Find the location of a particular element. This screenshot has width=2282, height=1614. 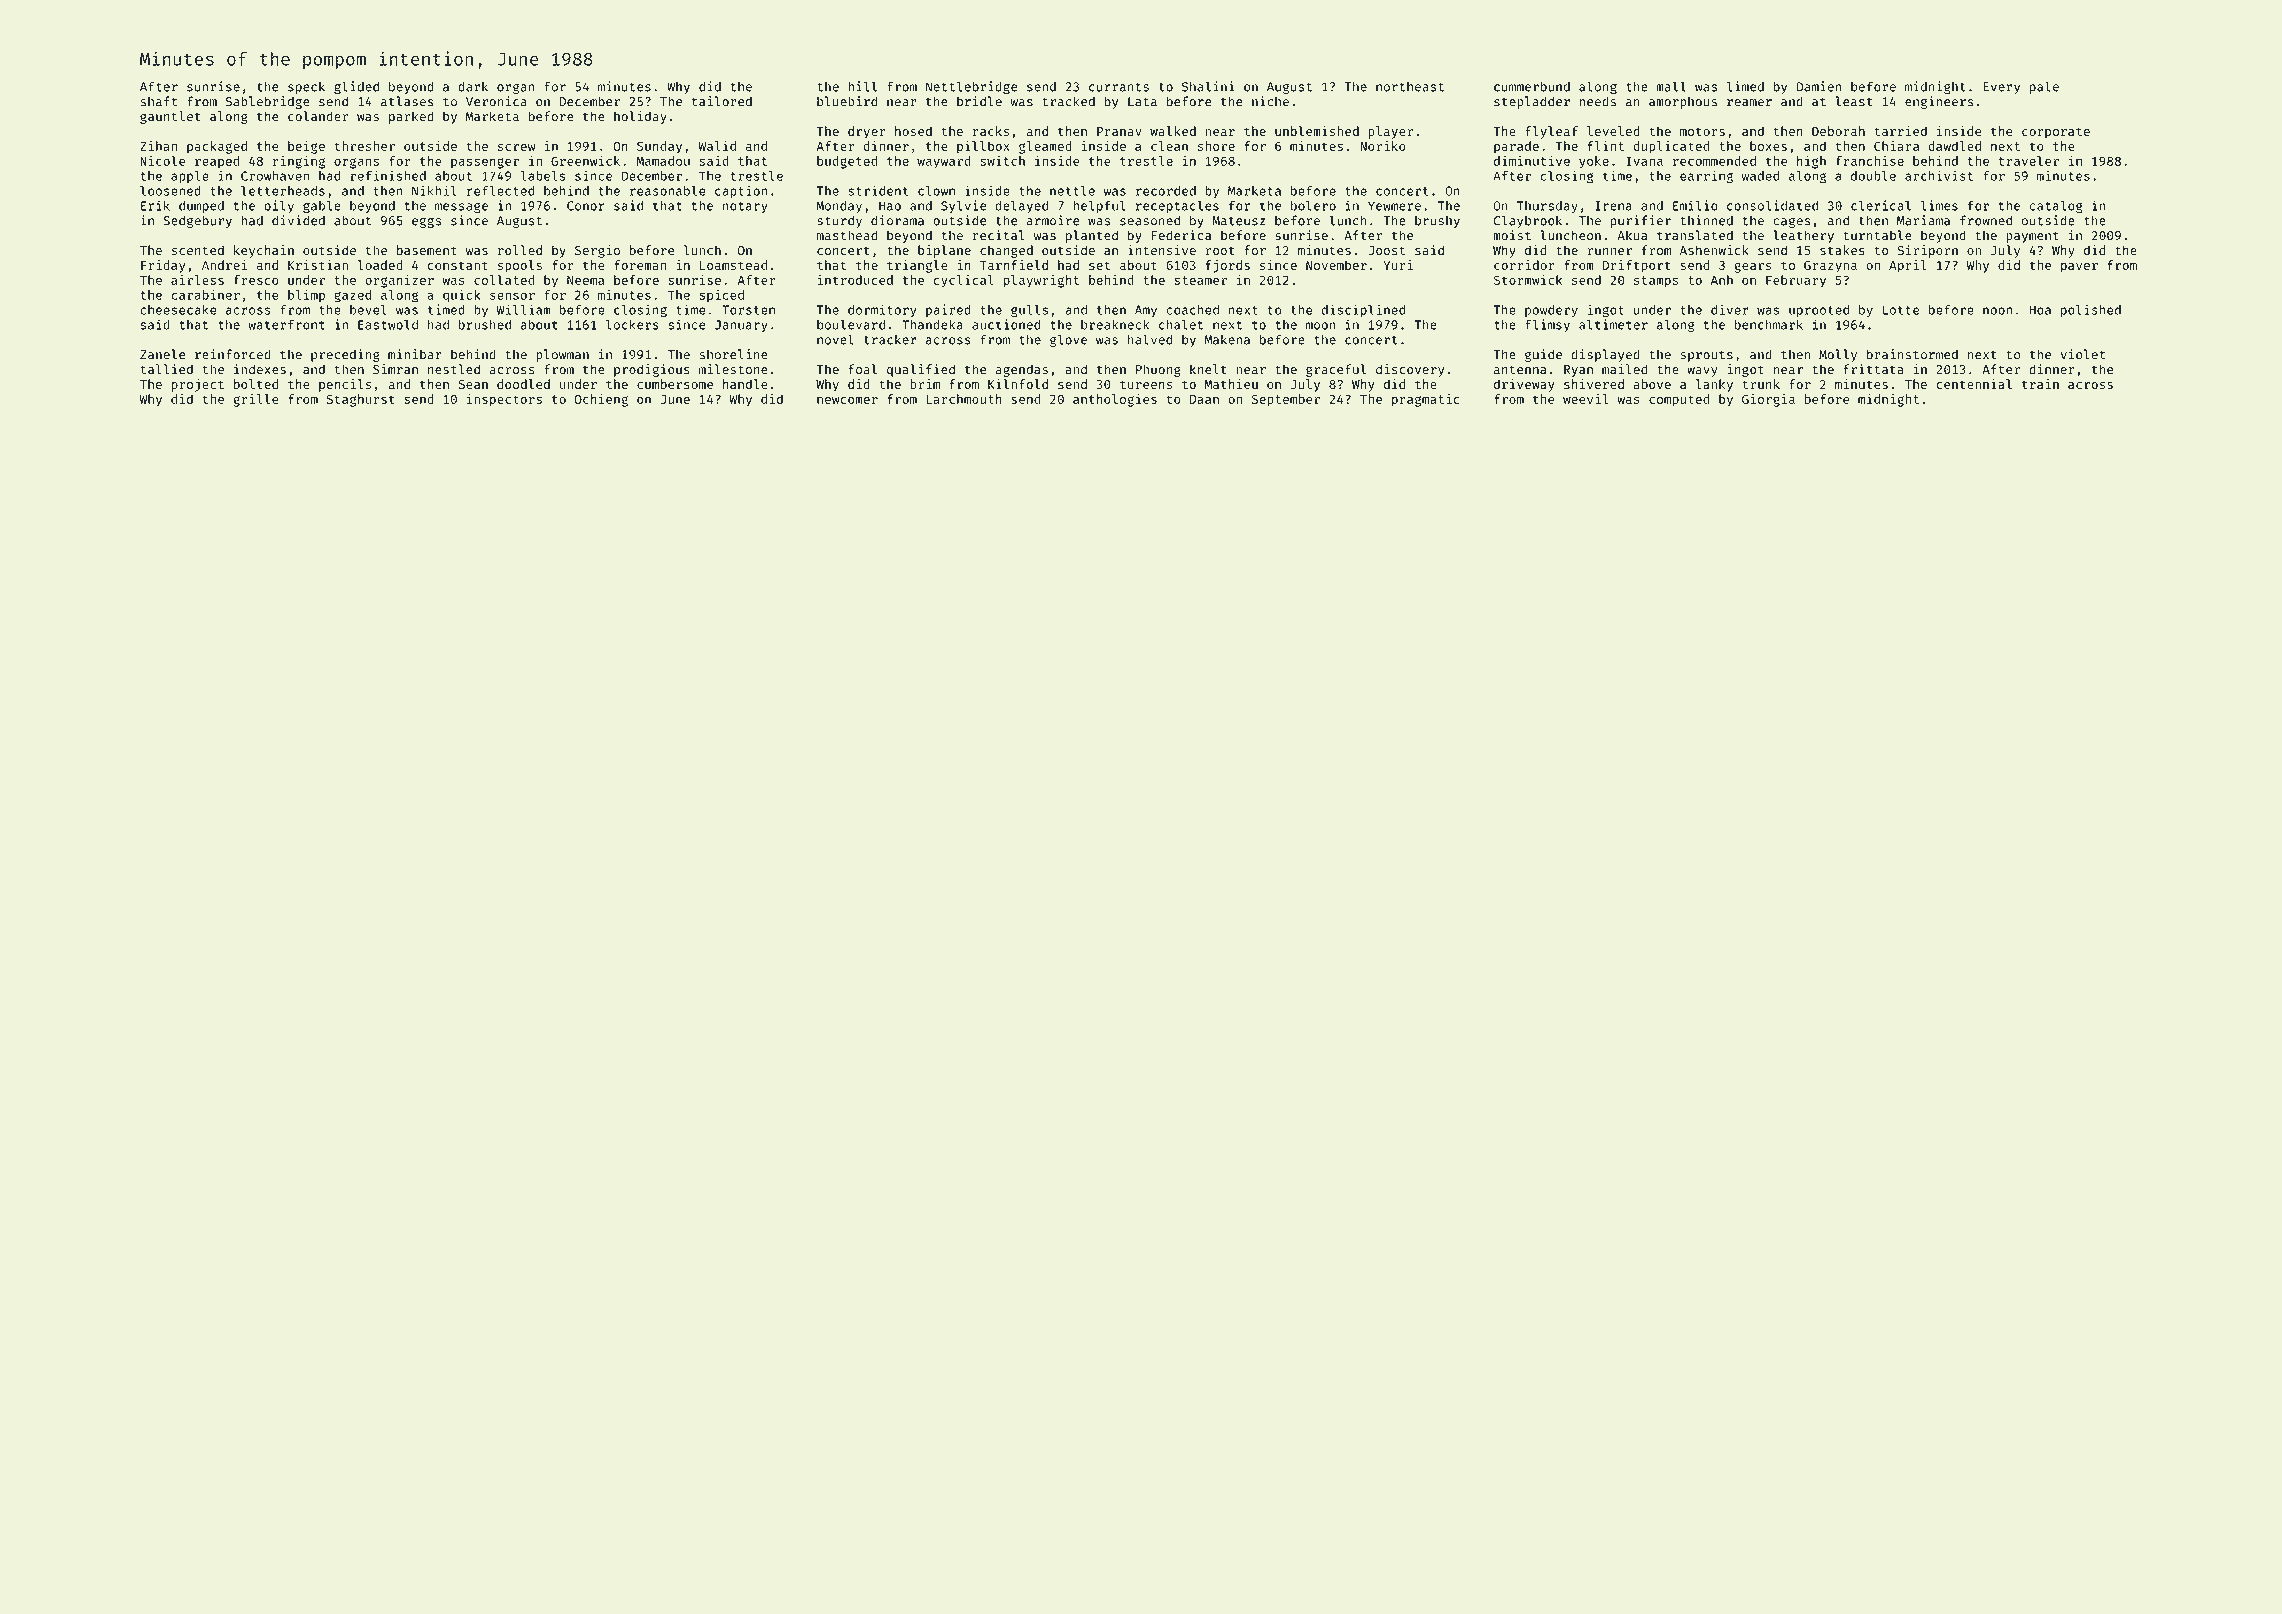

Tarnfield is located at coordinates (1014, 265).
